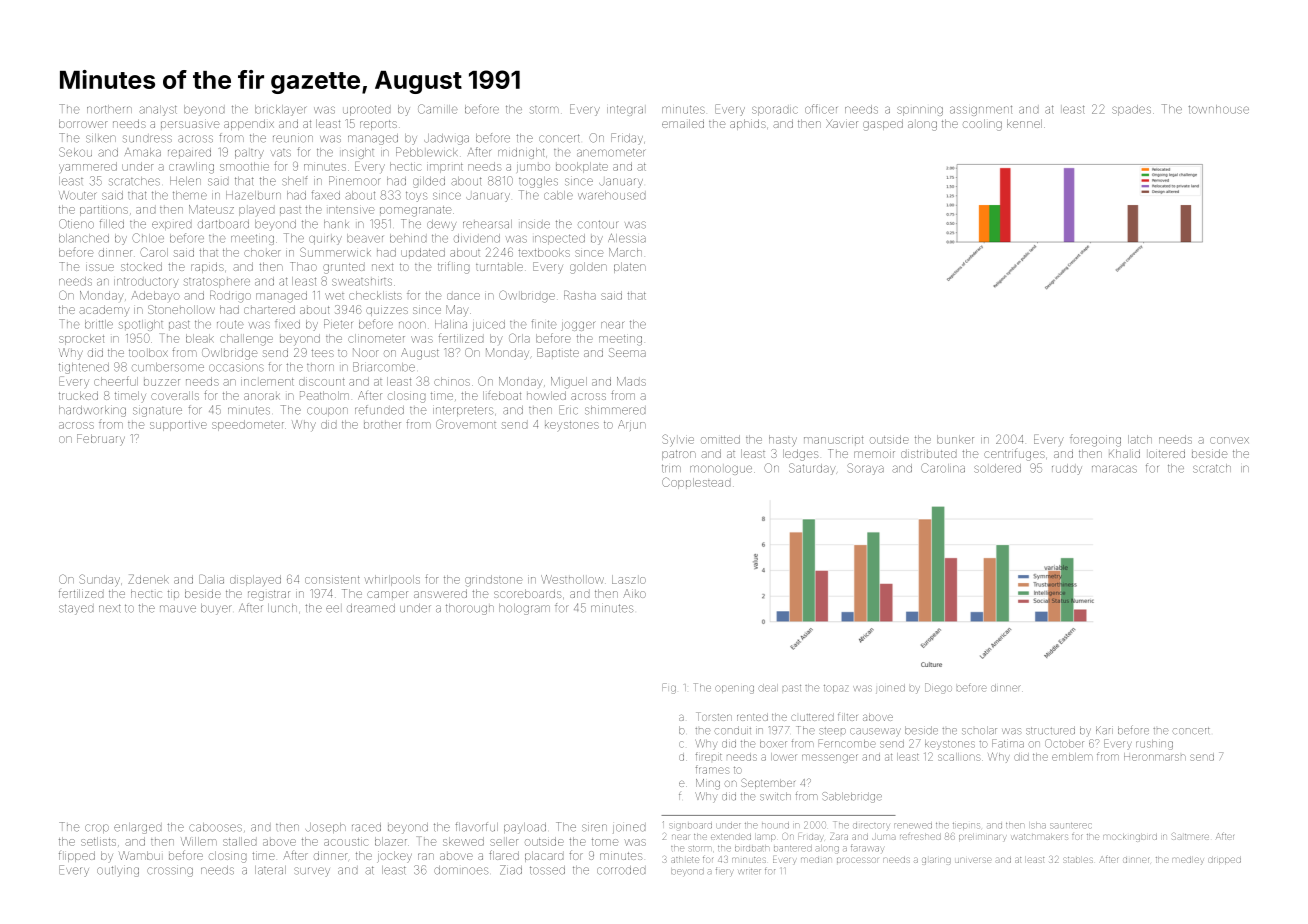 Image resolution: width=1308 pixels, height=924 pixels. I want to click on latch, so click(1140, 439).
